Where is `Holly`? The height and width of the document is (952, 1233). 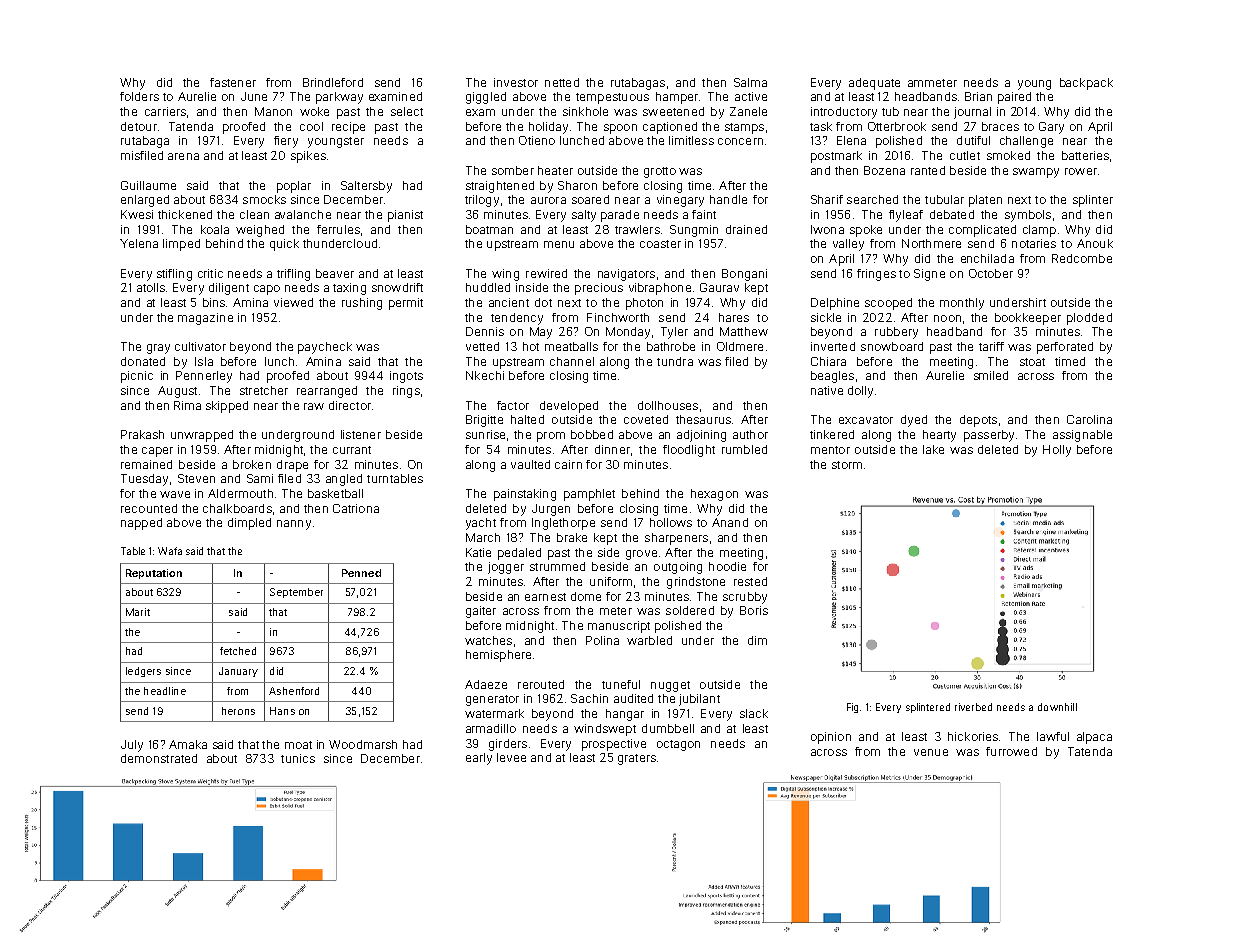
Holly is located at coordinates (1057, 451).
